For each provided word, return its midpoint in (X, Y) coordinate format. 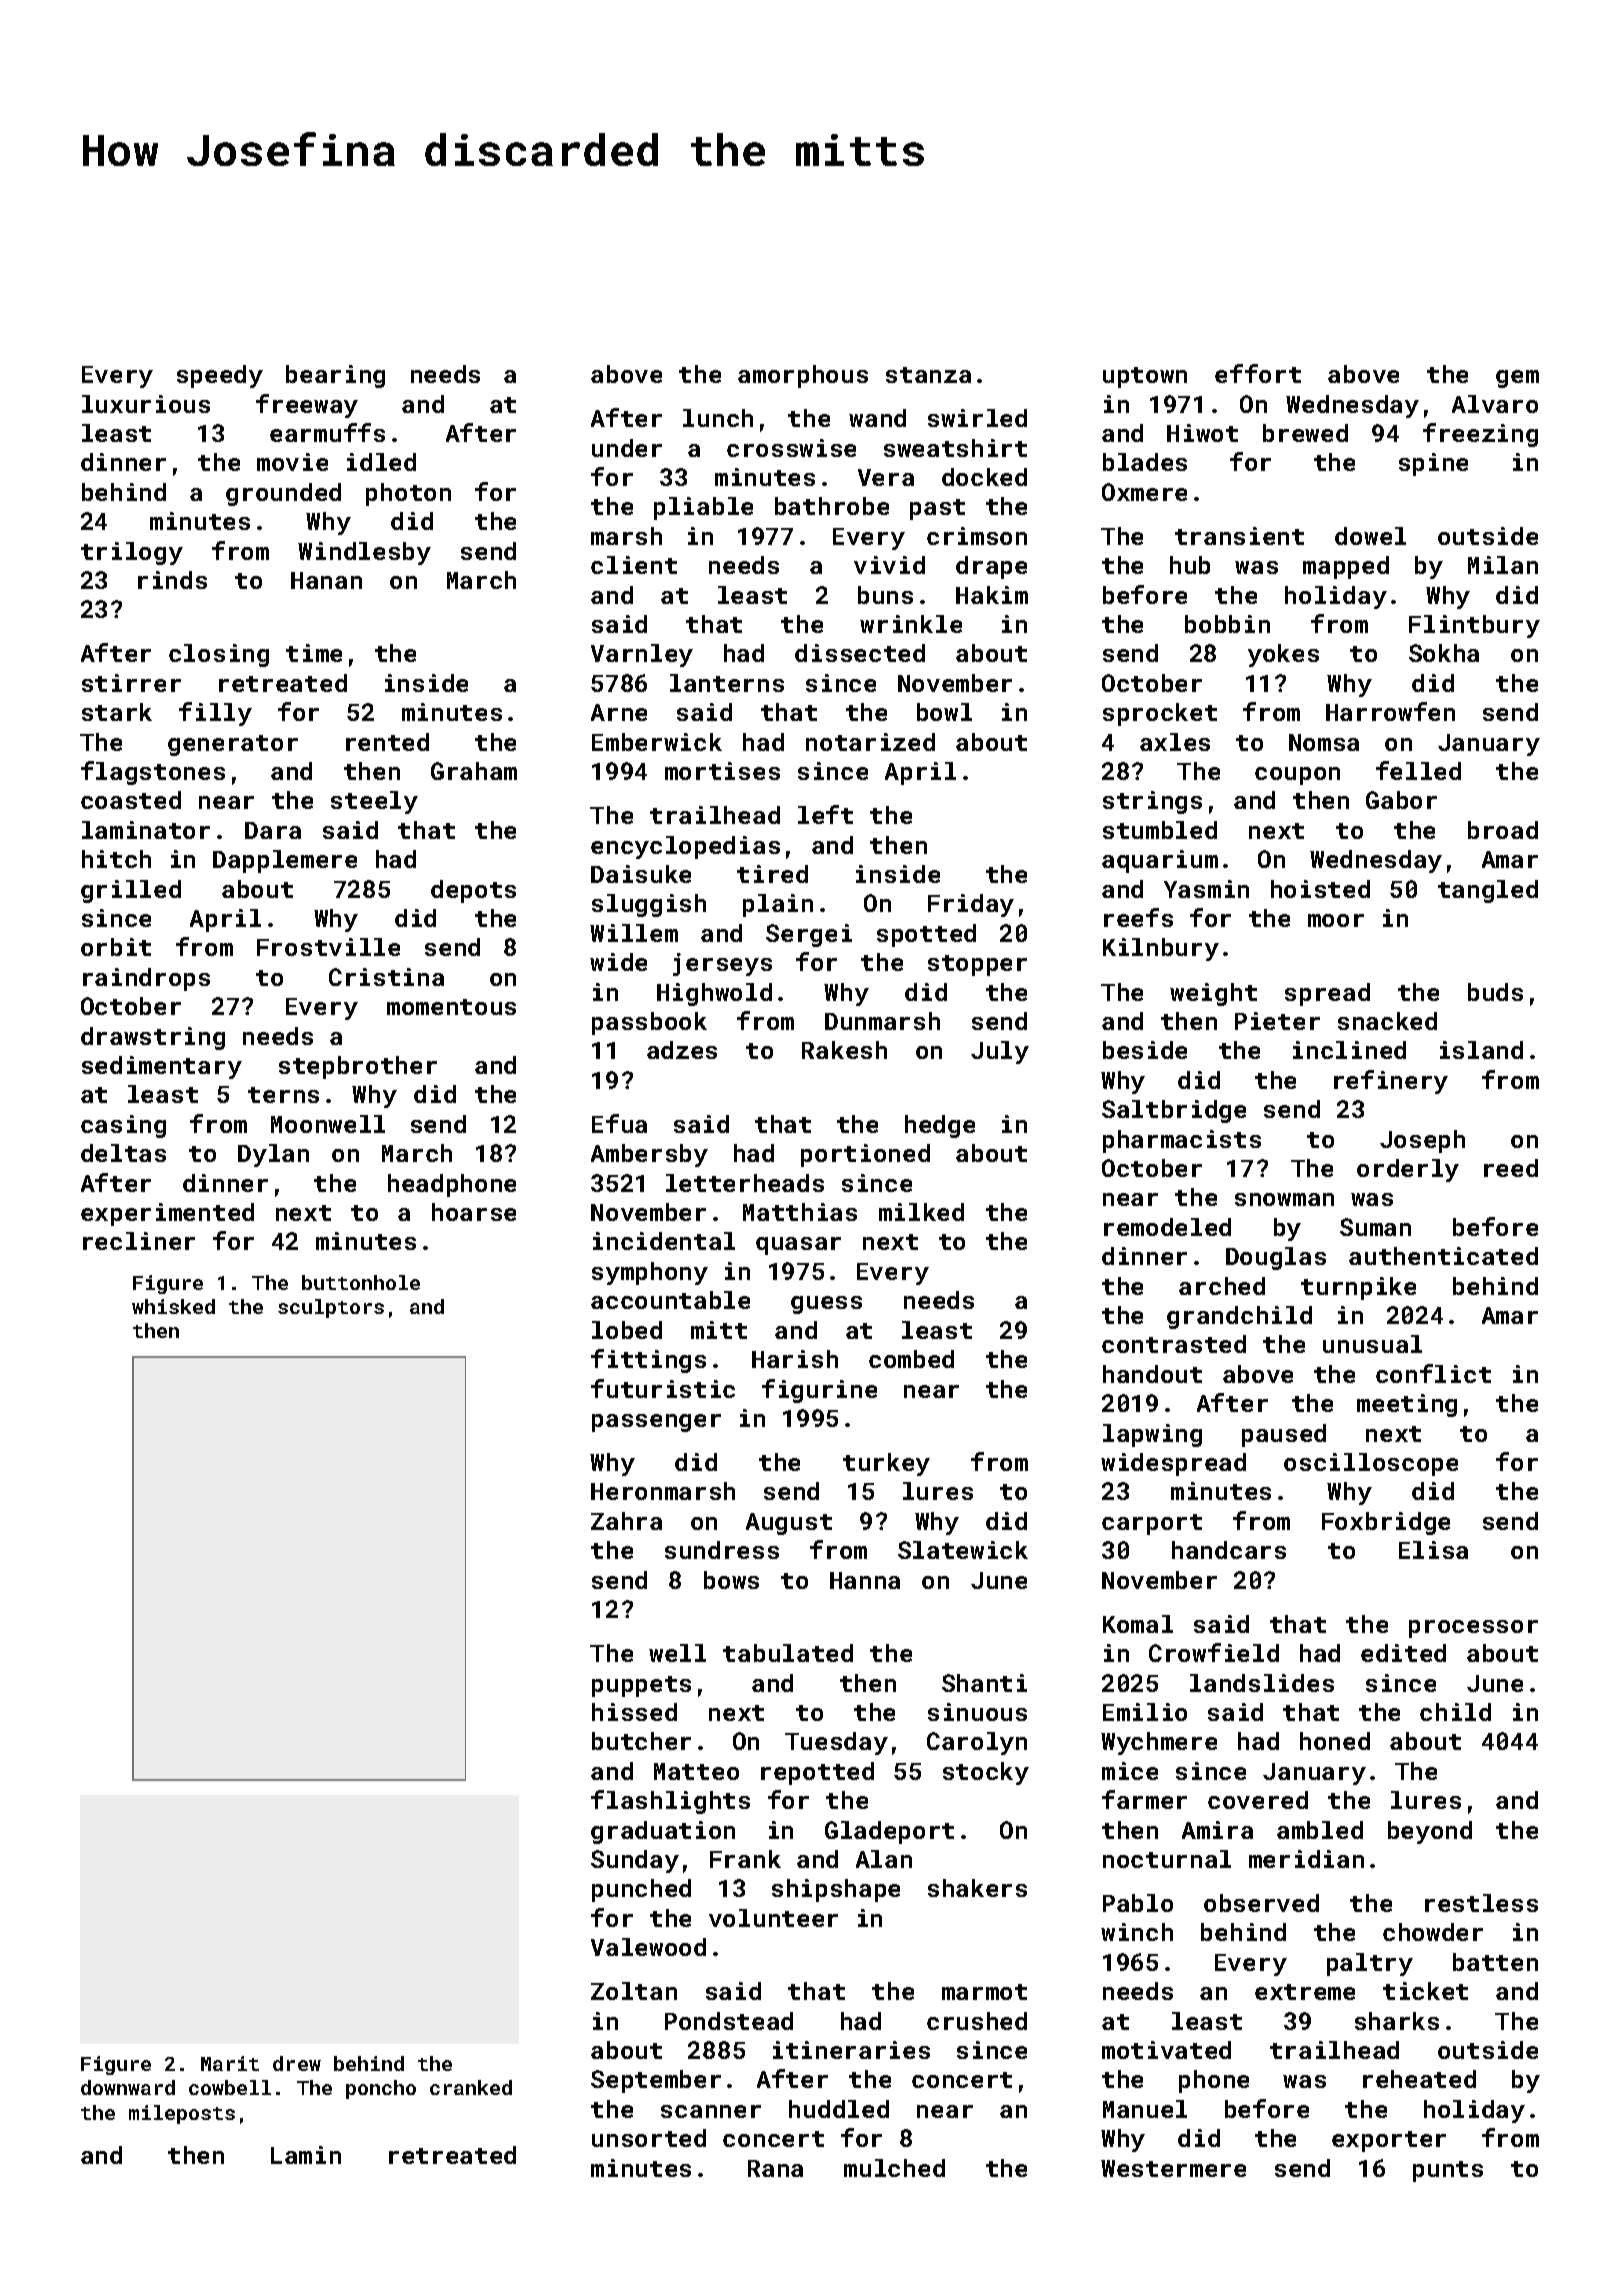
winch (1137, 1932)
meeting (1407, 1405)
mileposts (182, 2114)
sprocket (1160, 714)
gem (1517, 379)
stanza (928, 375)
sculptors (331, 1308)
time (314, 653)
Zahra (626, 1521)
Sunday (635, 1861)
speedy (220, 376)
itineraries (851, 2050)
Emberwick (657, 742)
